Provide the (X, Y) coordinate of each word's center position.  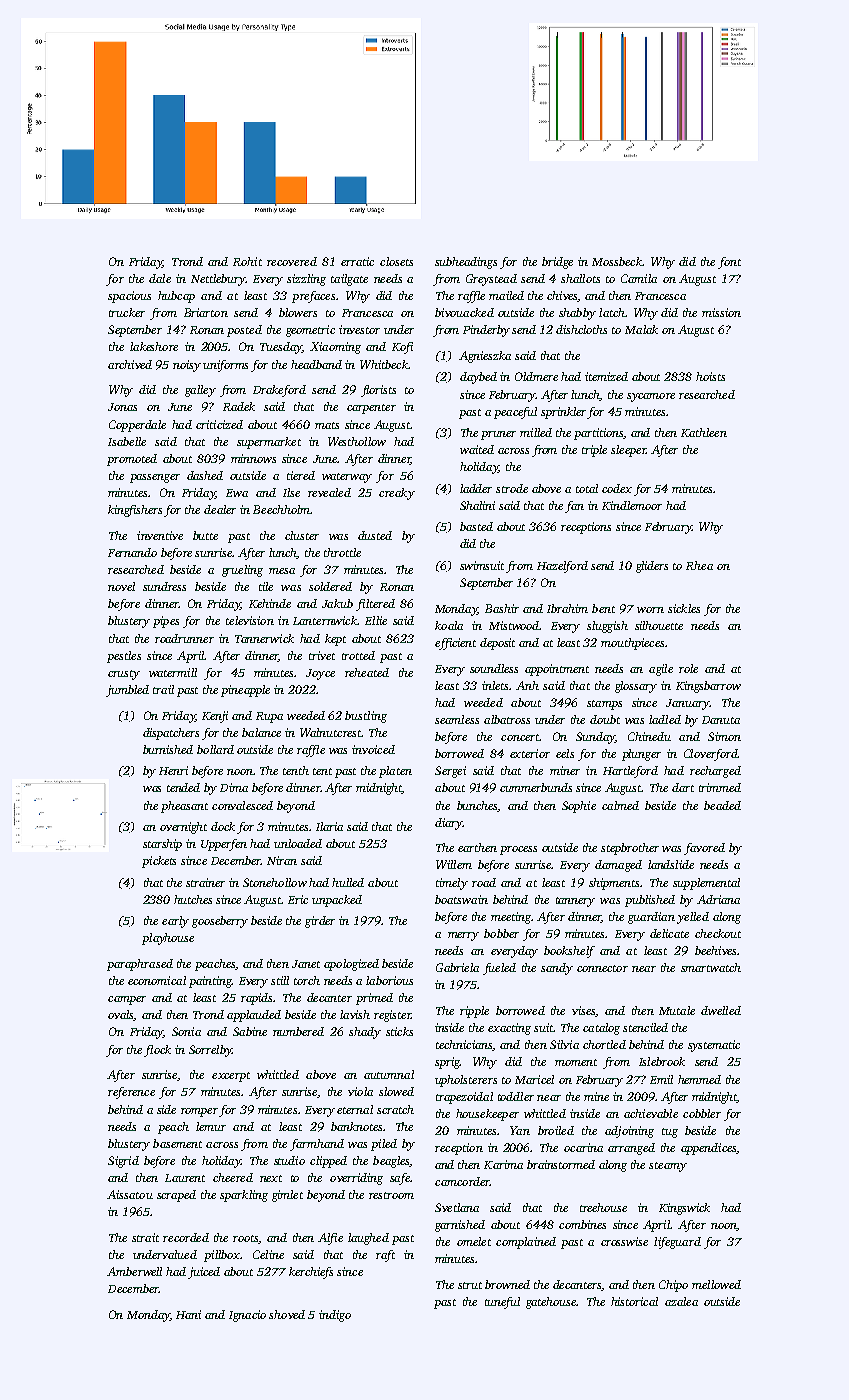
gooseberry (220, 922)
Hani (188, 1314)
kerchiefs (311, 1273)
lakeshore (154, 346)
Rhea (699, 565)
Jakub (337, 603)
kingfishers (135, 511)
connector (602, 968)
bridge (557, 263)
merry (463, 936)
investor (359, 329)
